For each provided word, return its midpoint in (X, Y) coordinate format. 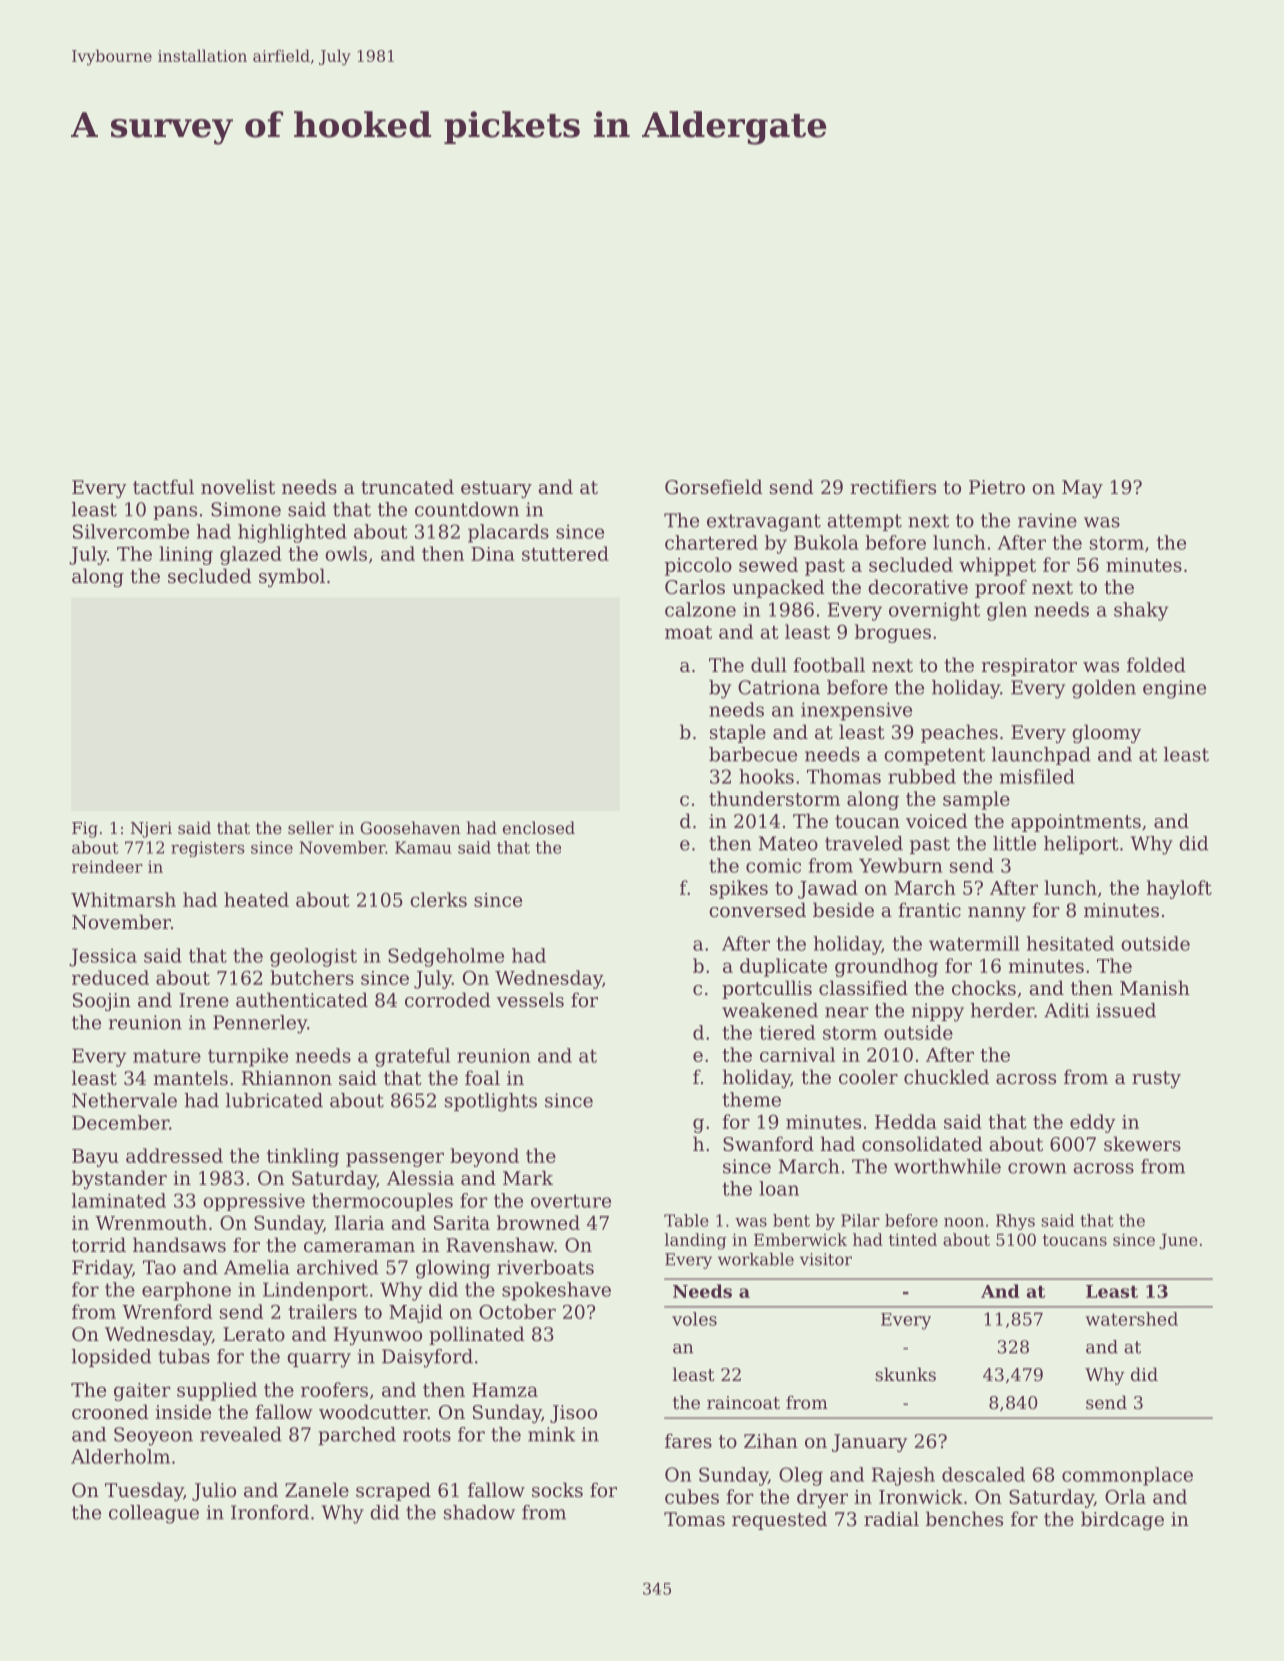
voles (694, 1319)
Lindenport (315, 1291)
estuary (496, 489)
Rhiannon (287, 1077)
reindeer (107, 866)
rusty (1156, 1079)
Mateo (788, 843)
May (1082, 489)
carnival (797, 1054)
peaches (959, 733)
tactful (163, 486)
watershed (1131, 1319)
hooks (766, 776)
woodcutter (373, 1411)
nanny (997, 914)
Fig (85, 830)
